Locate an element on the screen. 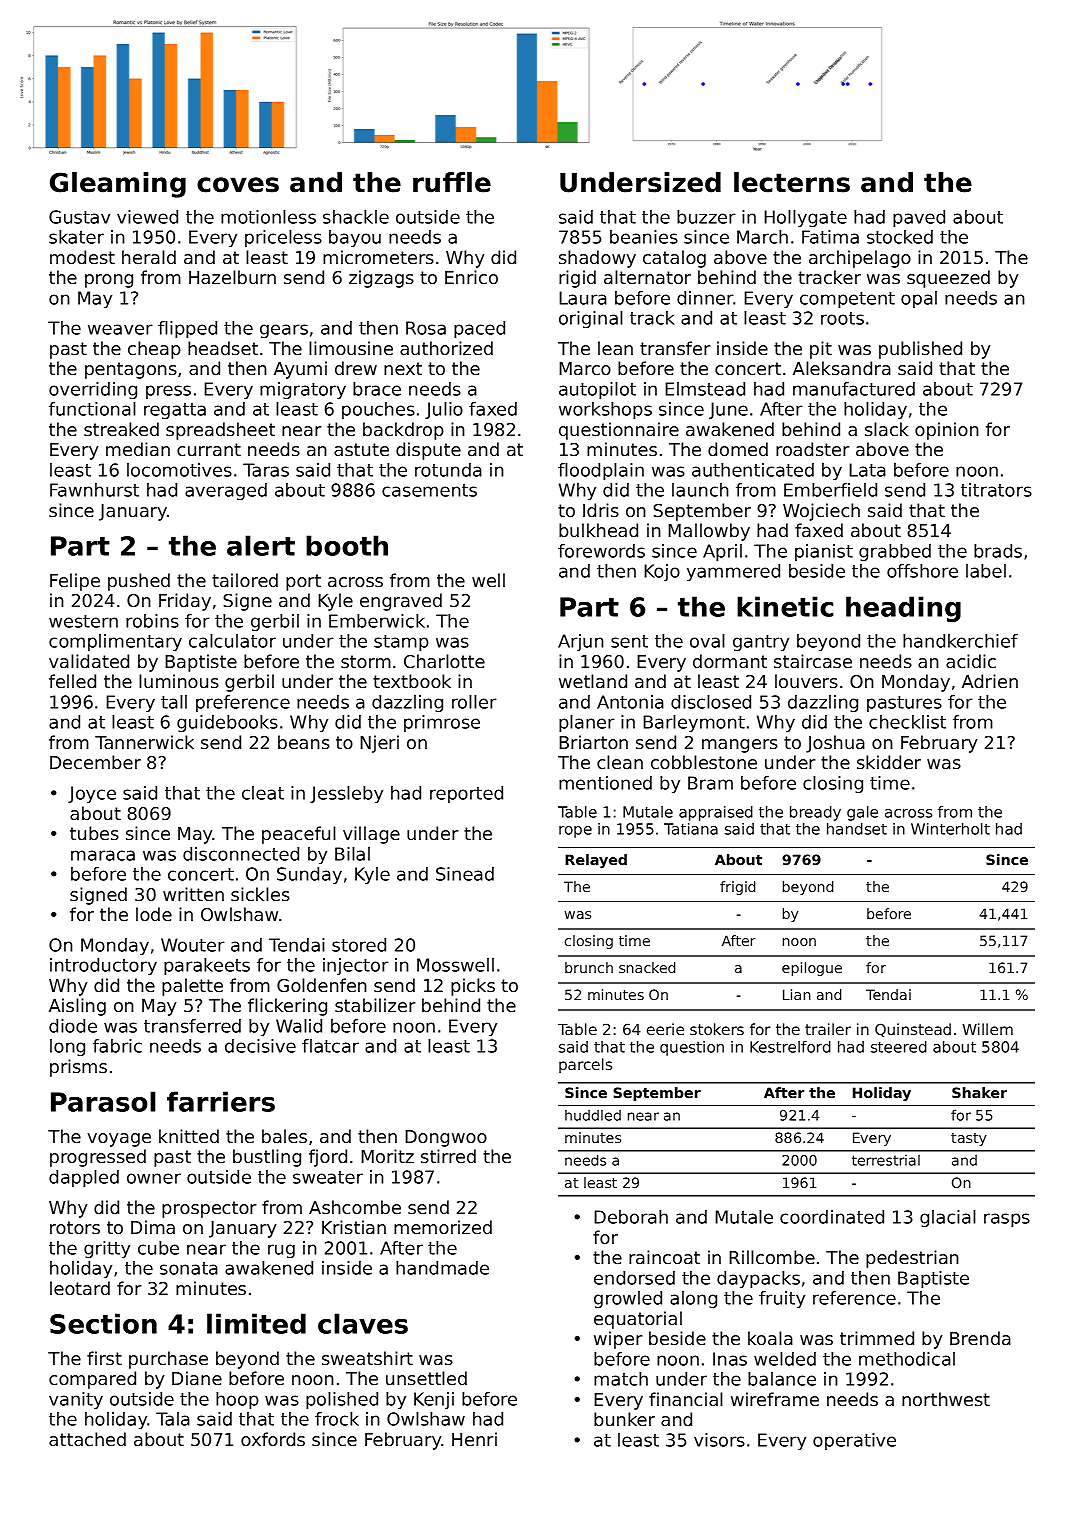 The height and width of the screenshot is (1534, 1084). Kestrelford is located at coordinates (790, 1047).
